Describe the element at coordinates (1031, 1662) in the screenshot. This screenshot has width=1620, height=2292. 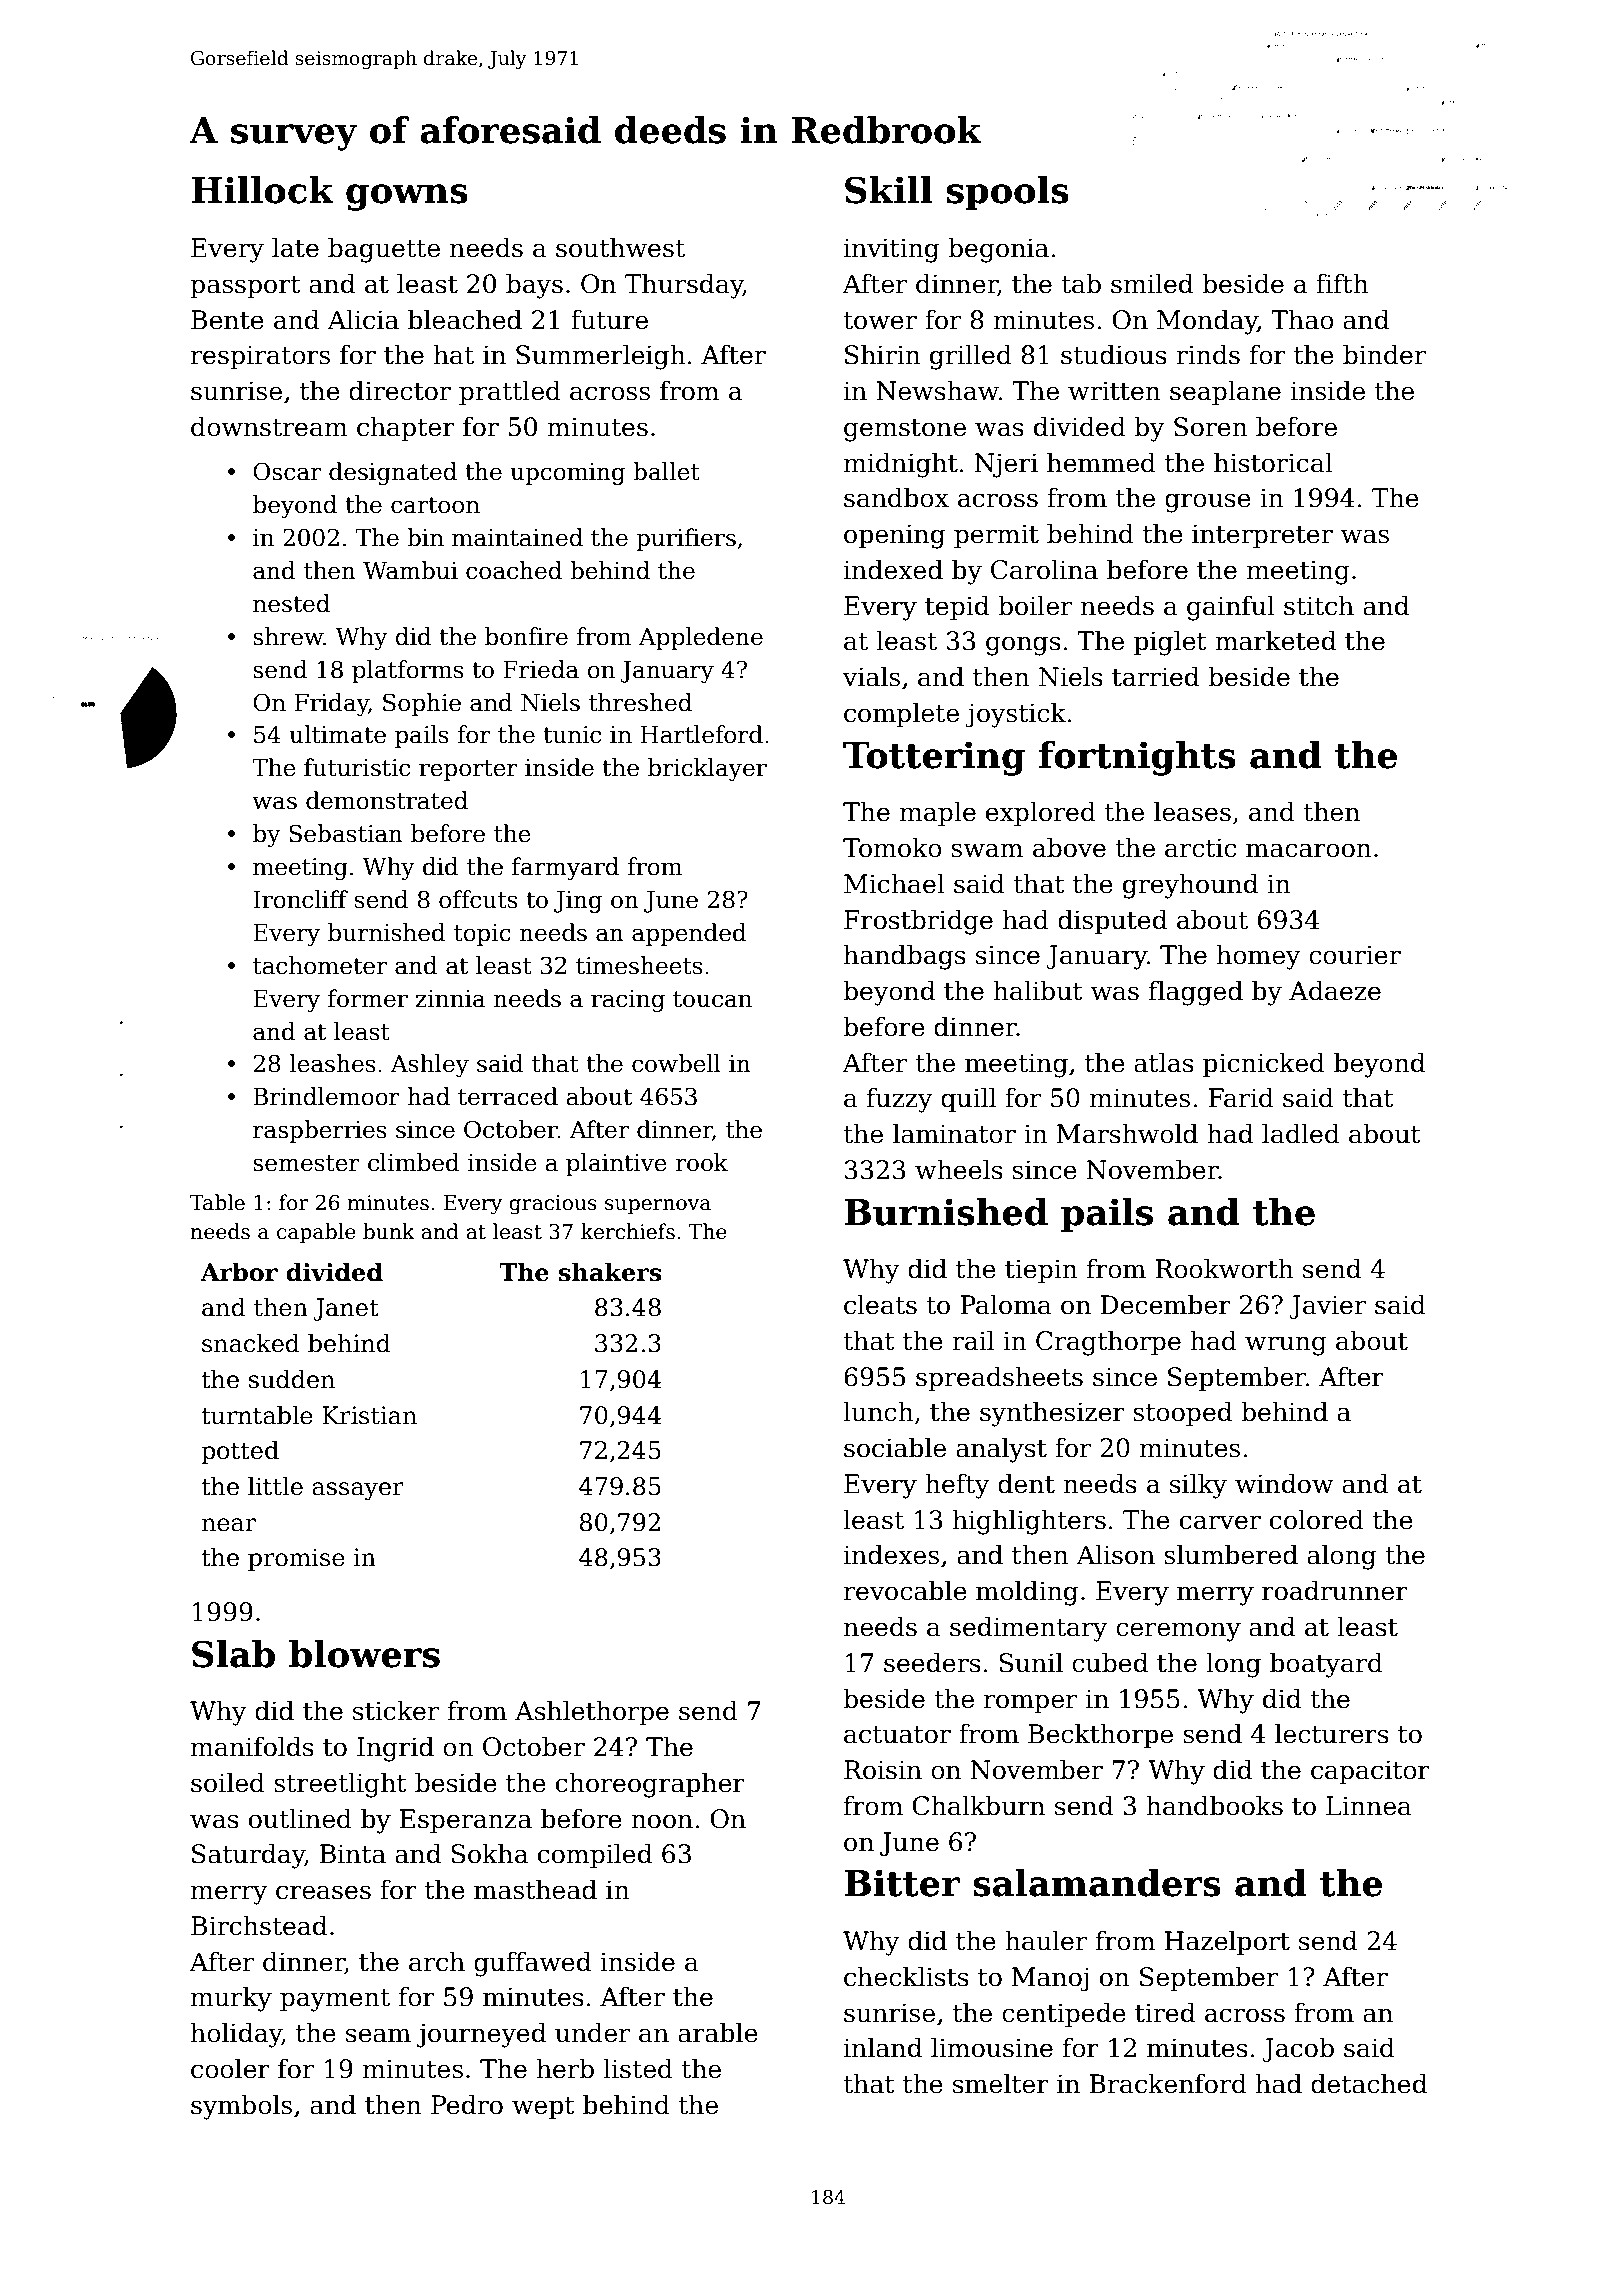
I see `Sunil` at that location.
